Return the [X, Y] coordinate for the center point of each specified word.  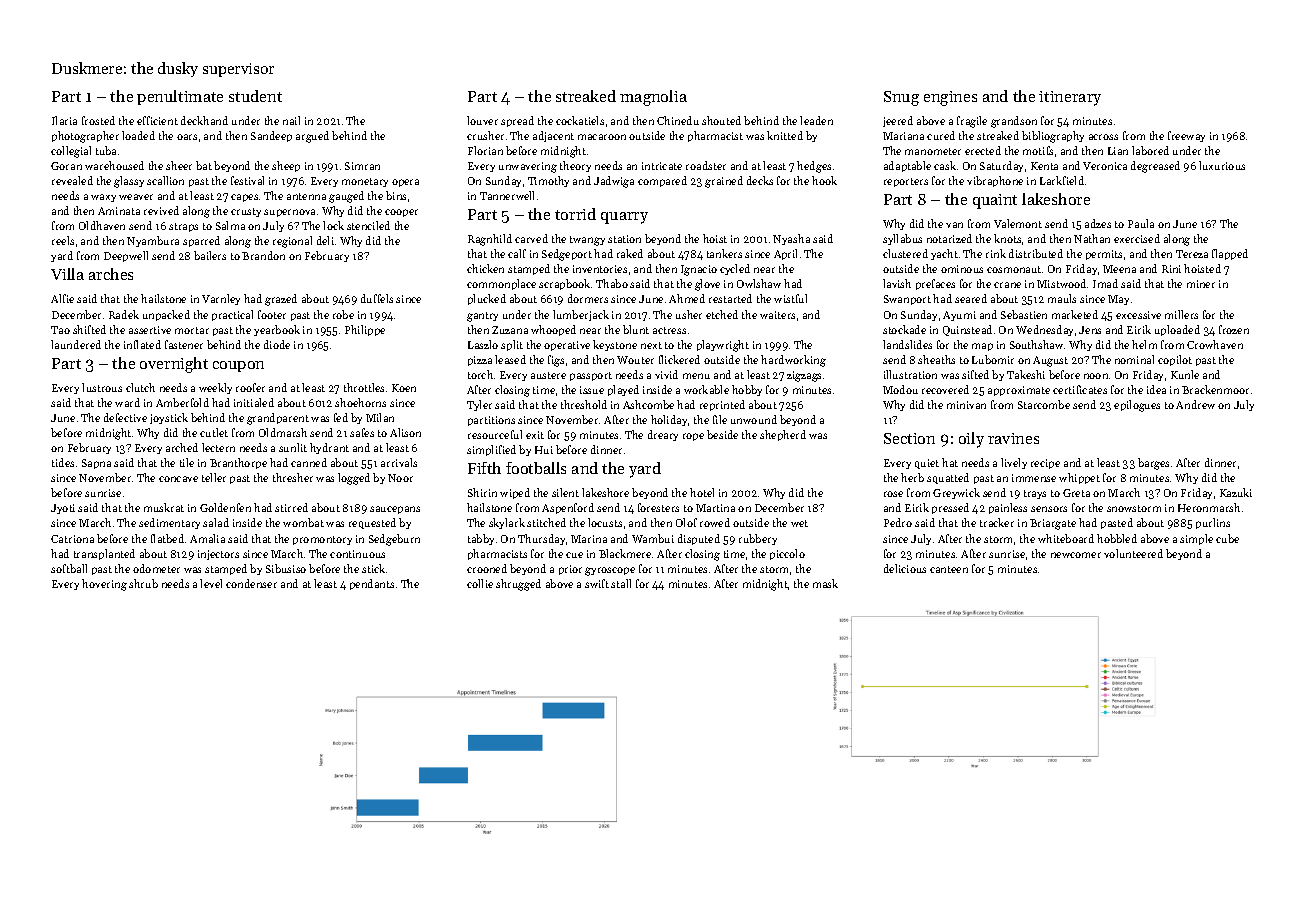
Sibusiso [286, 568]
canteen [949, 569]
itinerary [1070, 98]
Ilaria [64, 120]
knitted [785, 135]
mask [825, 583]
